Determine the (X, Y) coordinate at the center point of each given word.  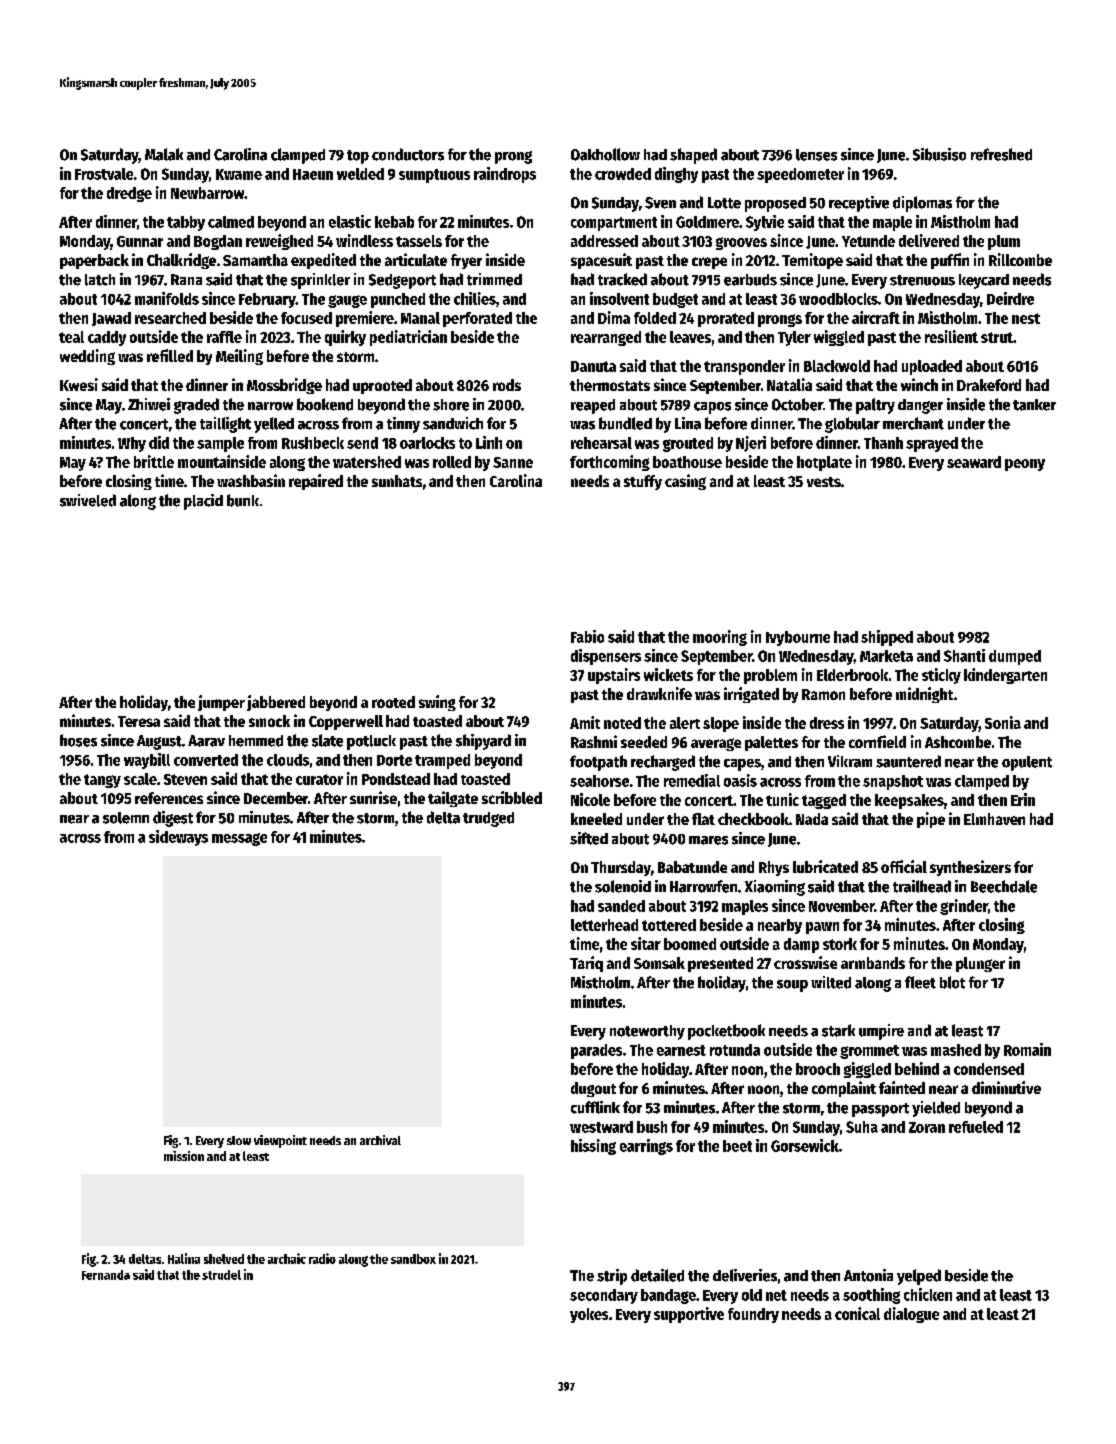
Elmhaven (994, 819)
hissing (593, 1147)
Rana (186, 279)
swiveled (88, 500)
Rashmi (594, 741)
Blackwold (837, 366)
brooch (818, 1069)
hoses (78, 740)
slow (239, 1140)
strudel (221, 1275)
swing (437, 703)
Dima (614, 317)
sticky (941, 676)
